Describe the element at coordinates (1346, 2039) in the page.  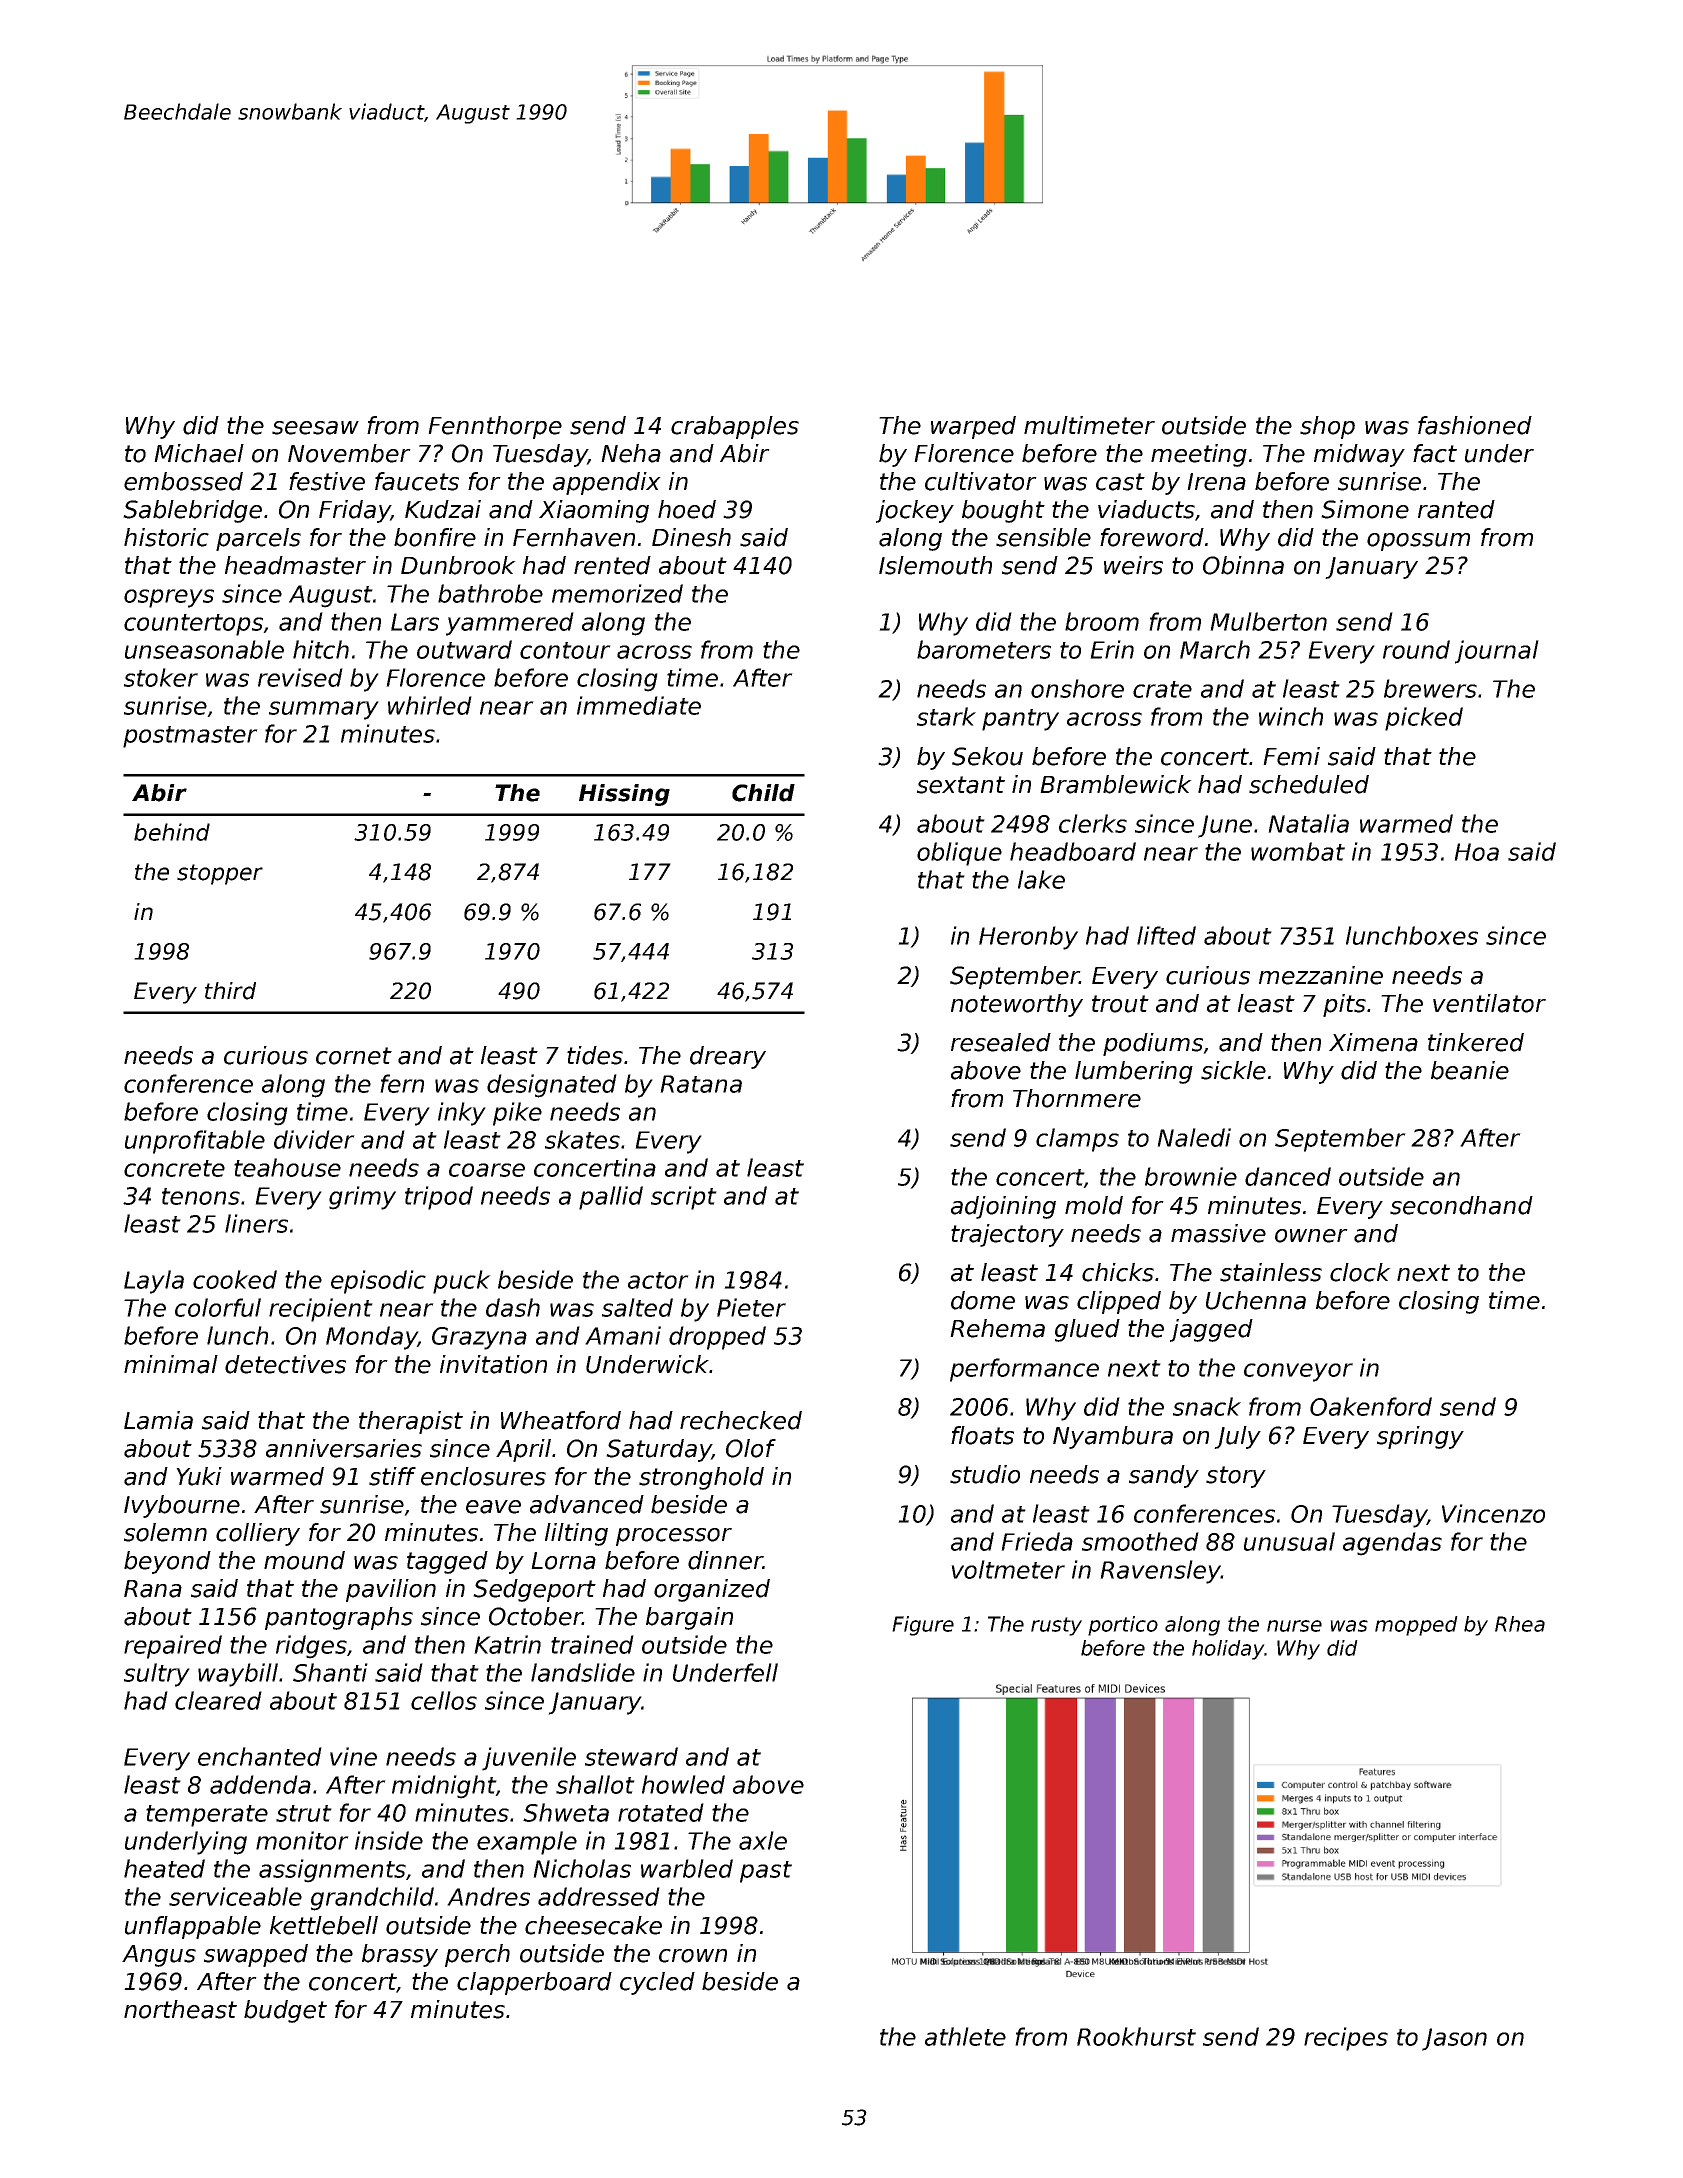
I see `recipes` at that location.
